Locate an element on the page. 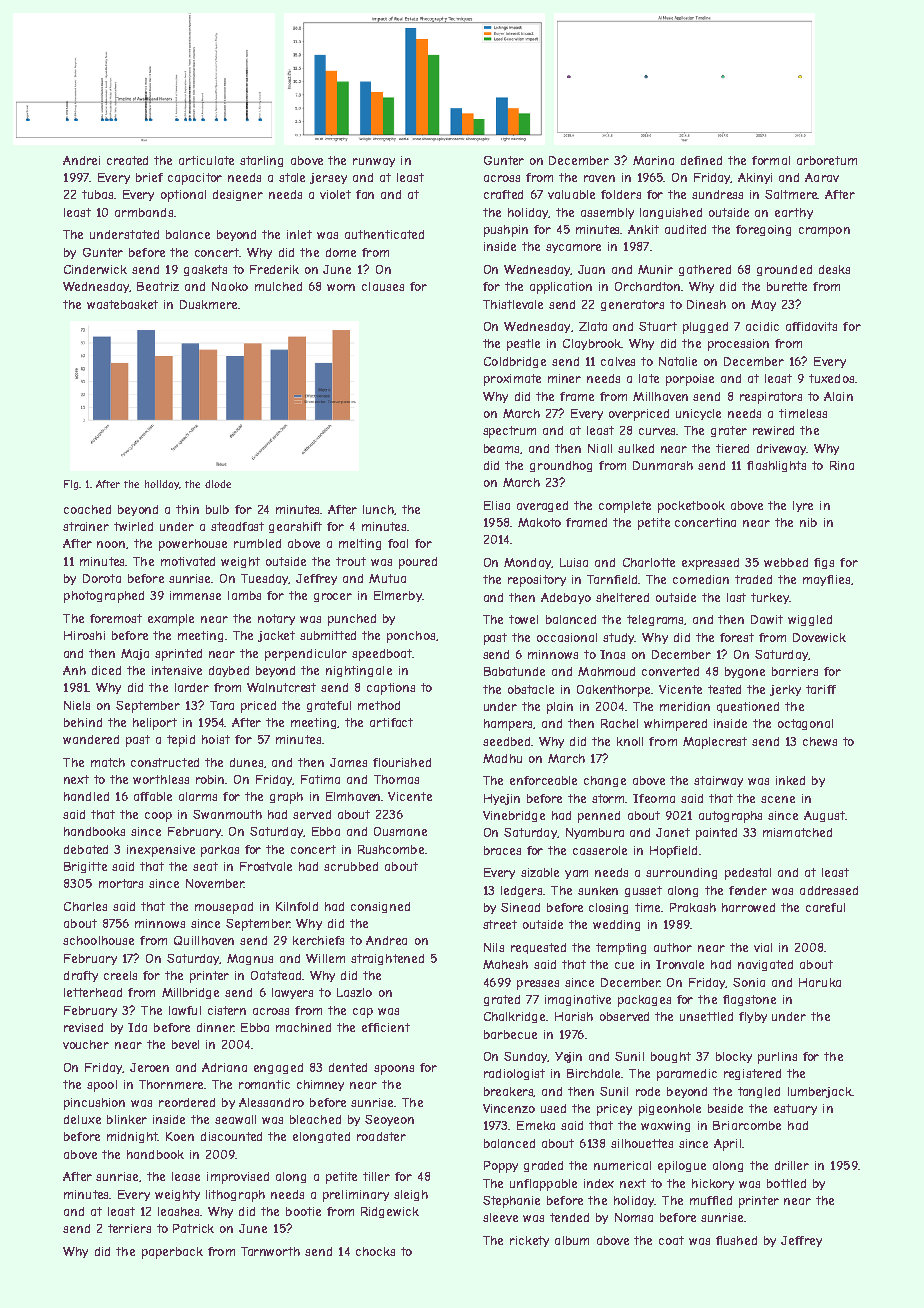 The height and width of the page is (1308, 924). pocketbook is located at coordinates (691, 507).
